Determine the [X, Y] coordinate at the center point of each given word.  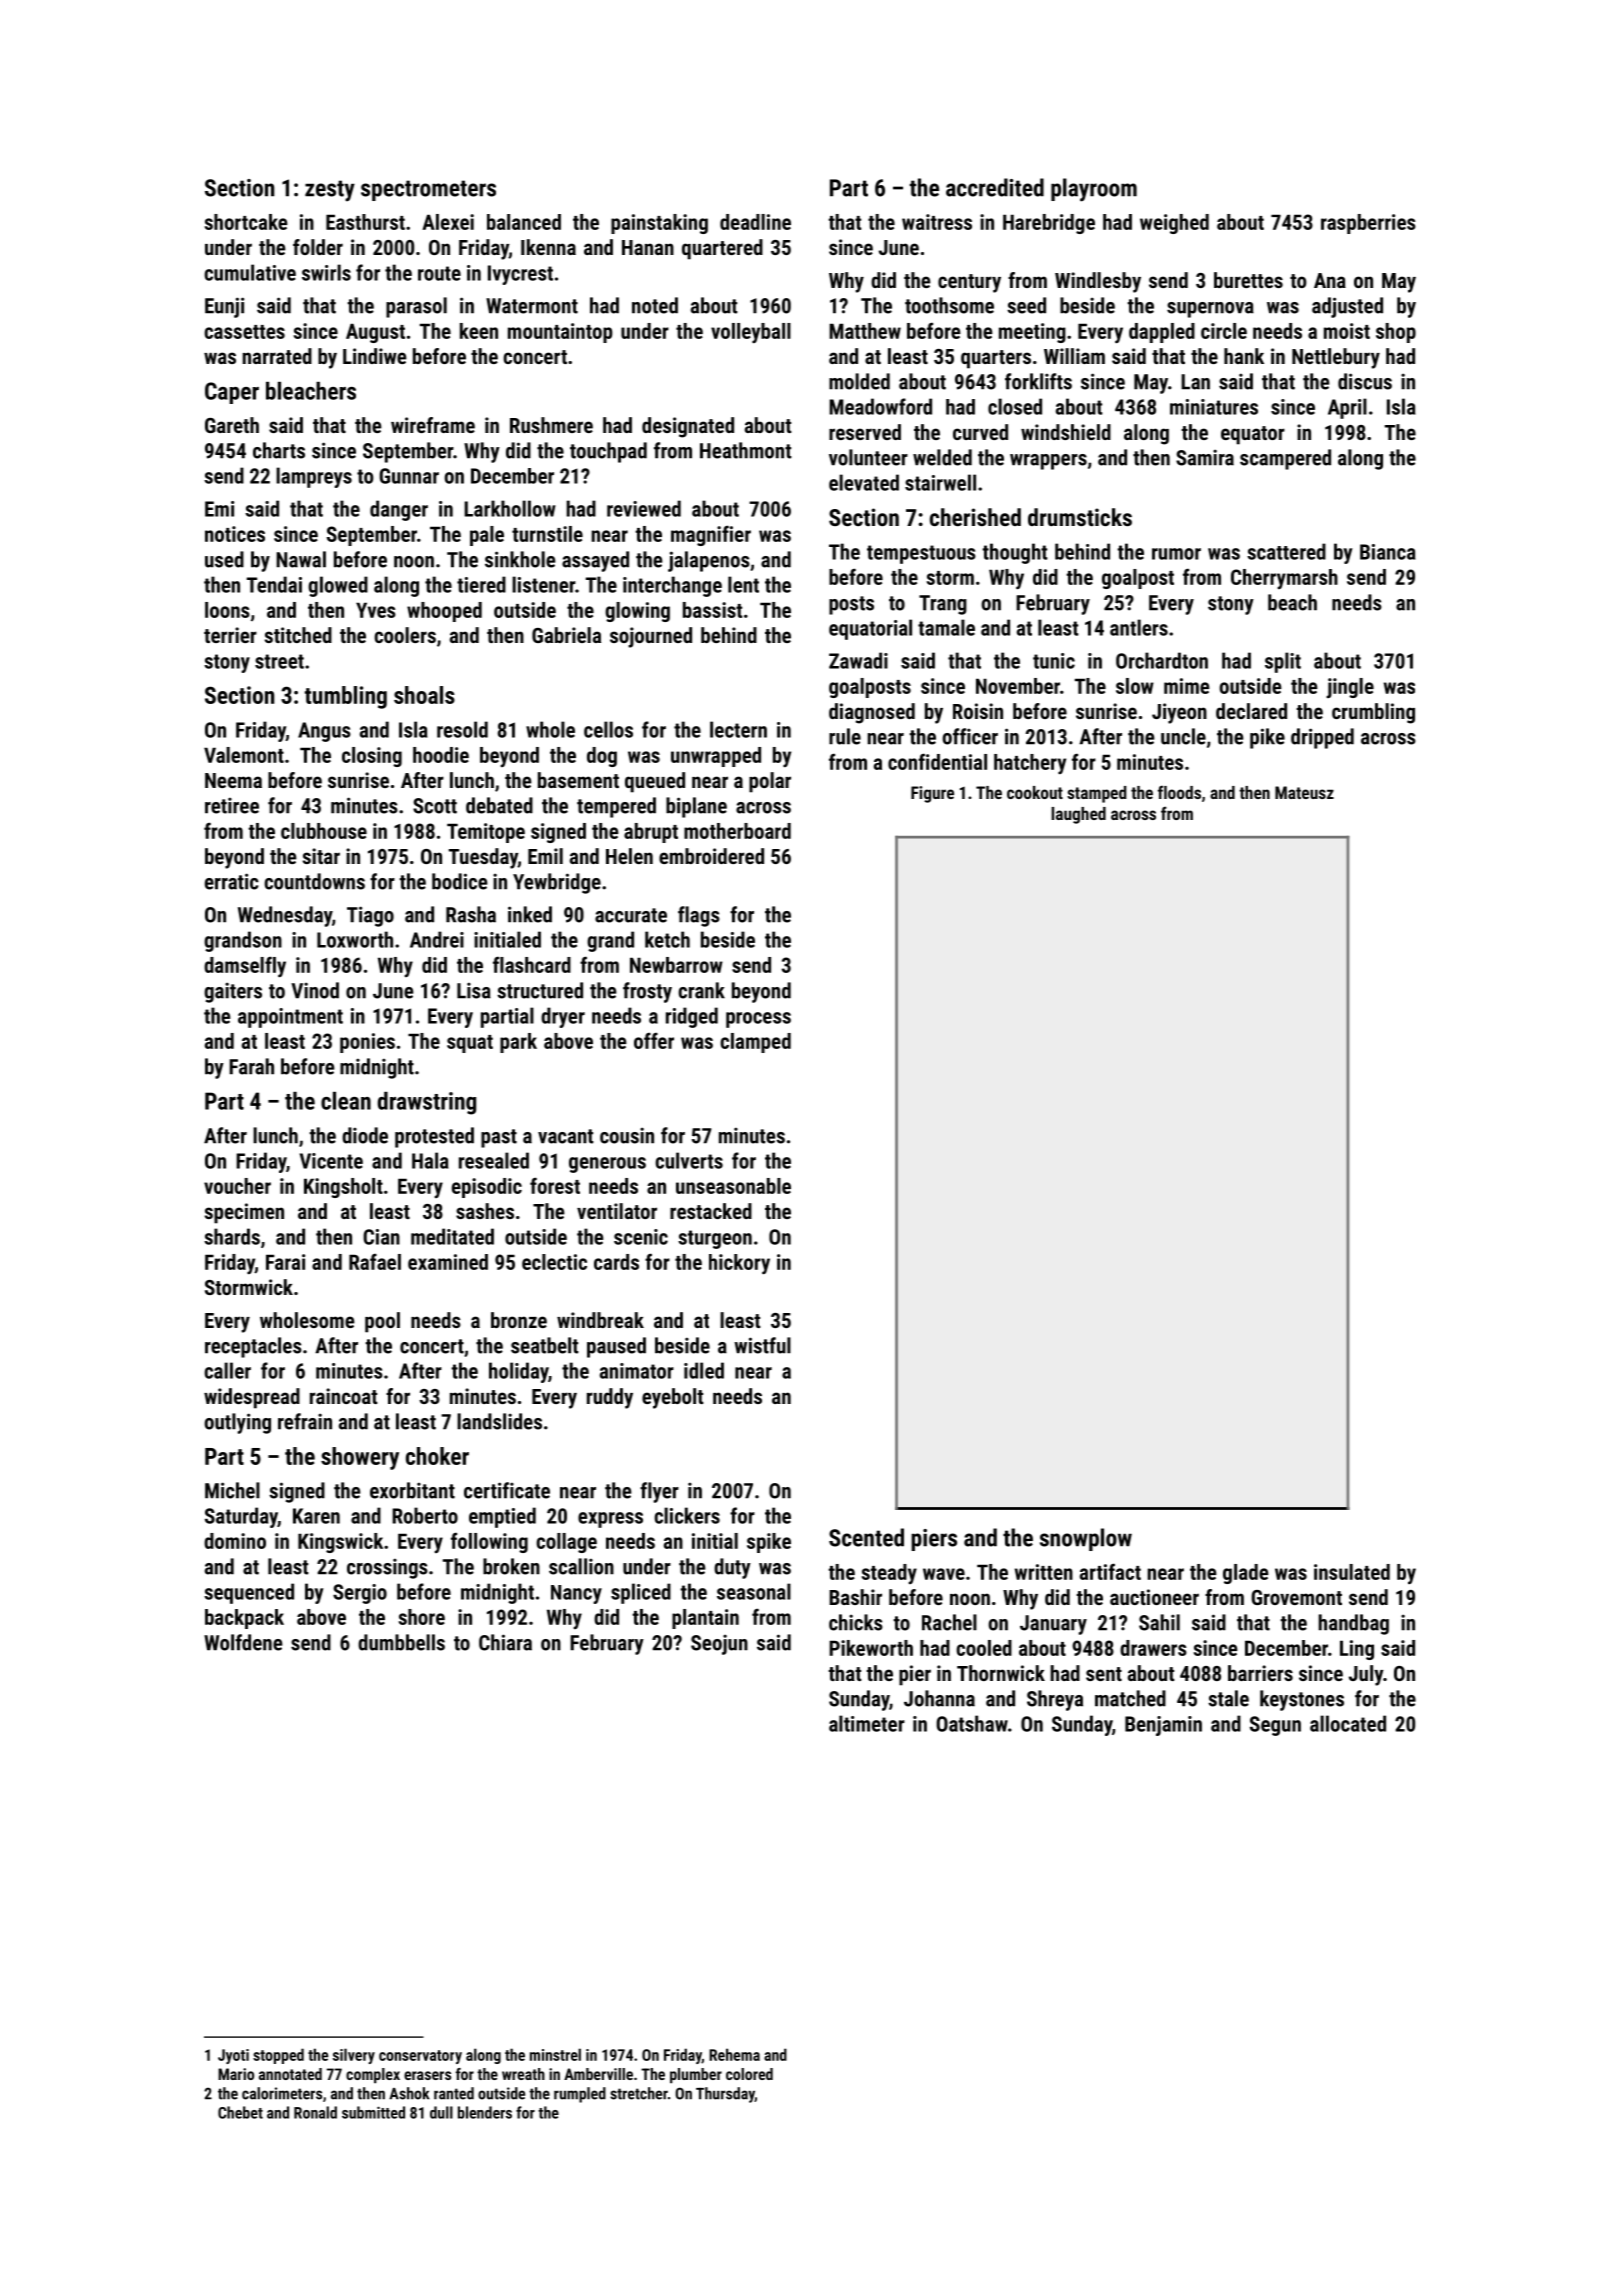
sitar [321, 856]
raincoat [344, 1396]
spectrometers [428, 190]
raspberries [1368, 224]
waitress [937, 222]
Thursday [725, 2095]
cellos [608, 729]
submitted [373, 2112]
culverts [689, 1160]
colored [749, 2074]
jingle [1350, 688]
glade [1246, 1574]
